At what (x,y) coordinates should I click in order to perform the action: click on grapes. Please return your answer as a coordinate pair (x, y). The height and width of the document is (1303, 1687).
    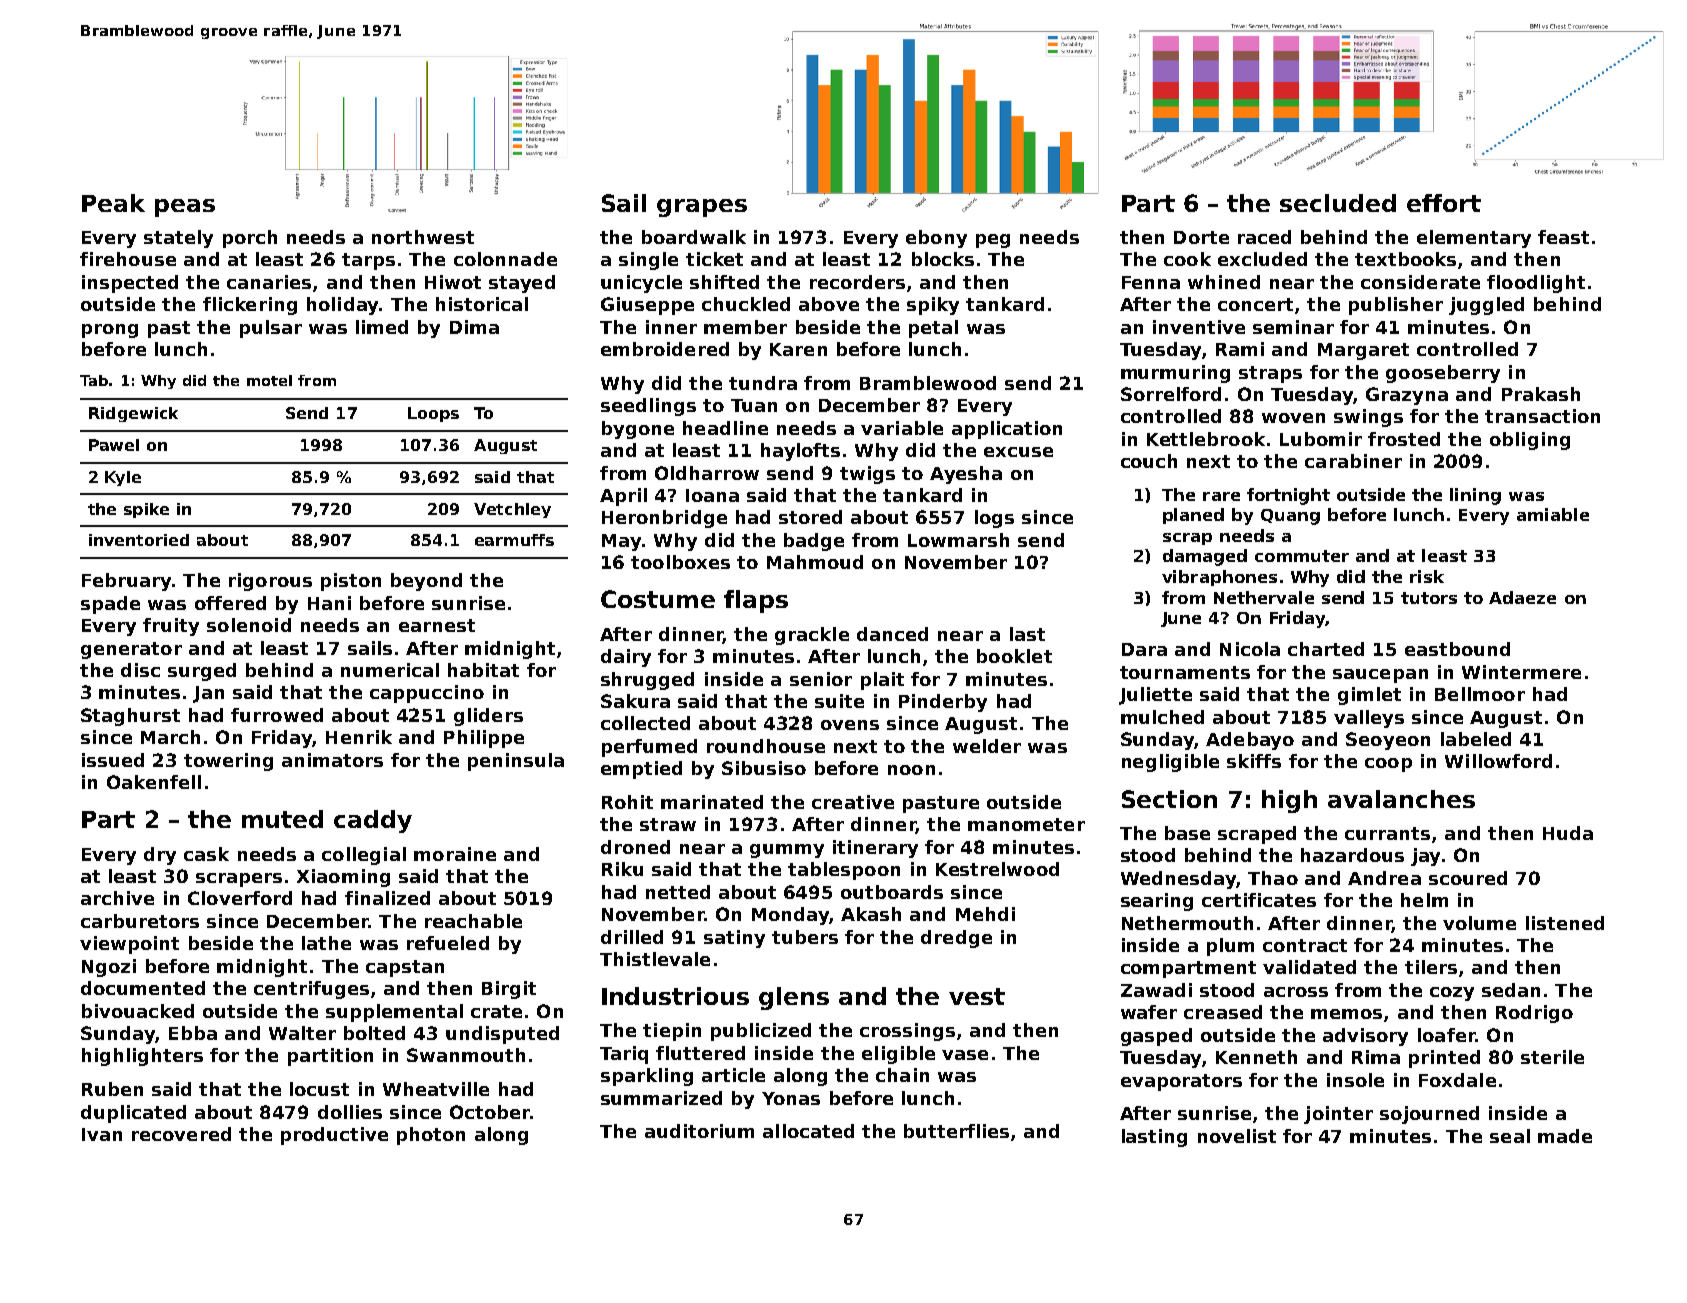
    Looking at the image, I should click on (702, 208).
